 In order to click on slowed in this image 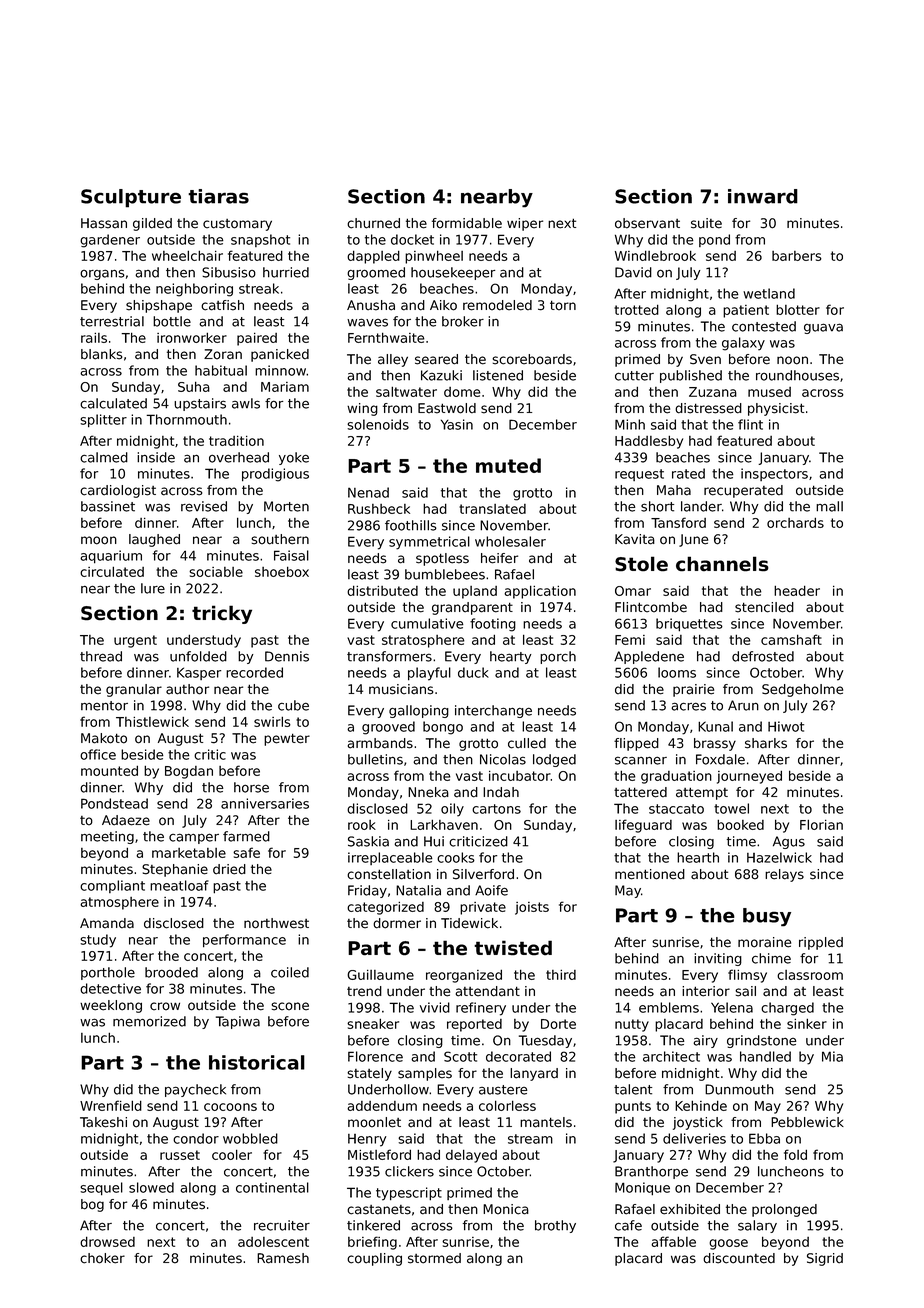, I will do `click(151, 1187)`.
